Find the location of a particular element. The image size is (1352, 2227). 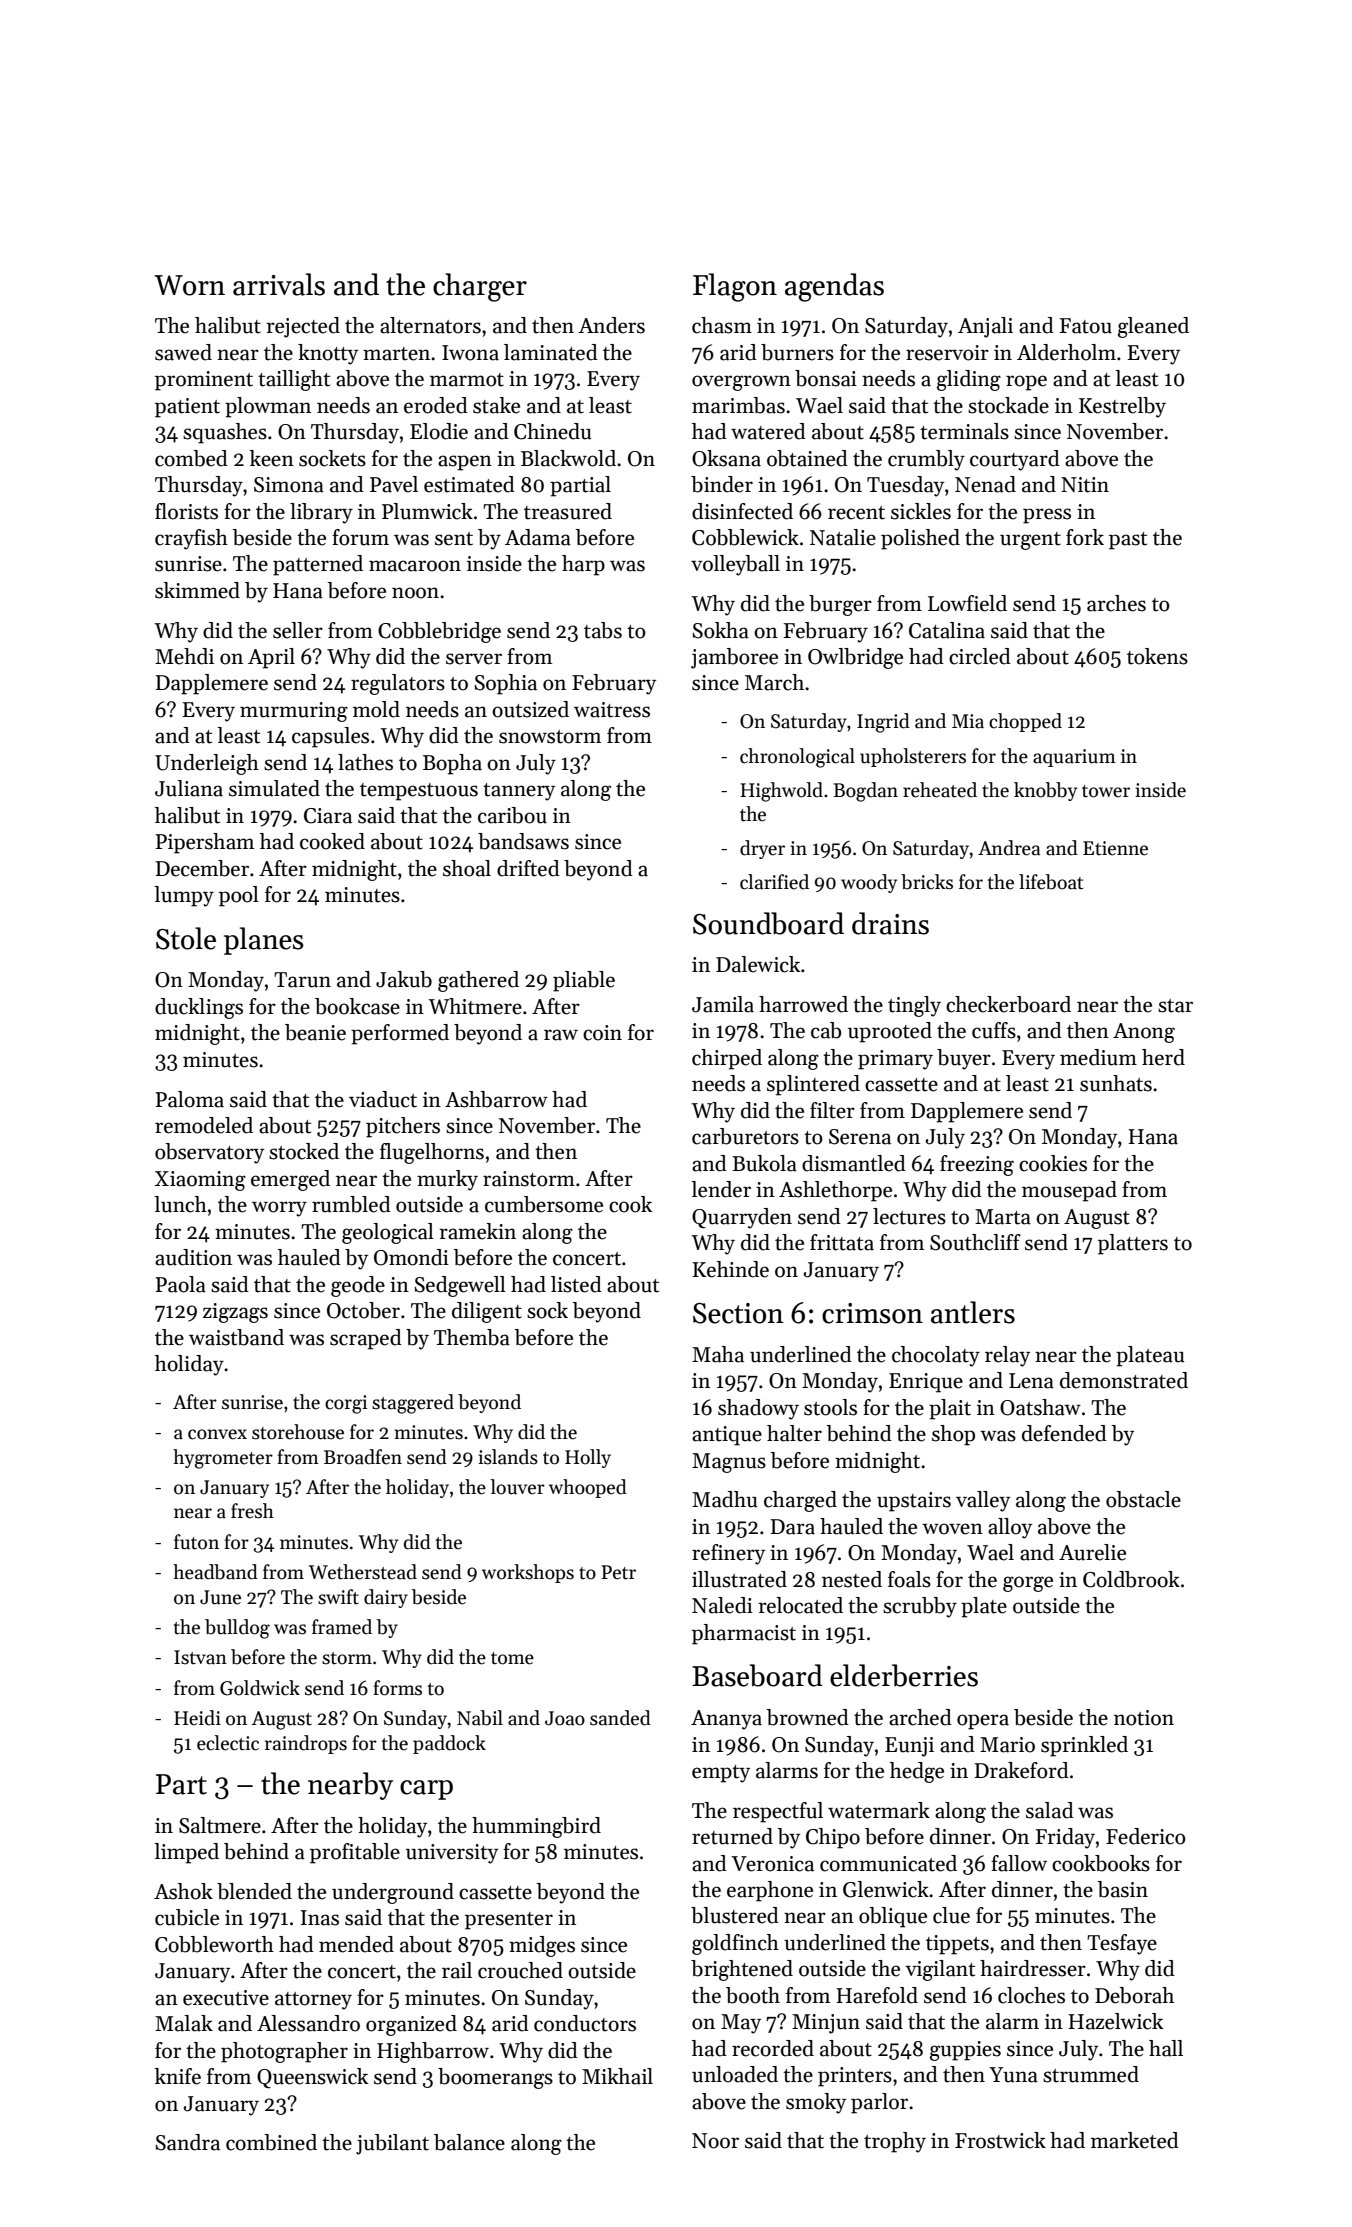

Tarun is located at coordinates (302, 980).
